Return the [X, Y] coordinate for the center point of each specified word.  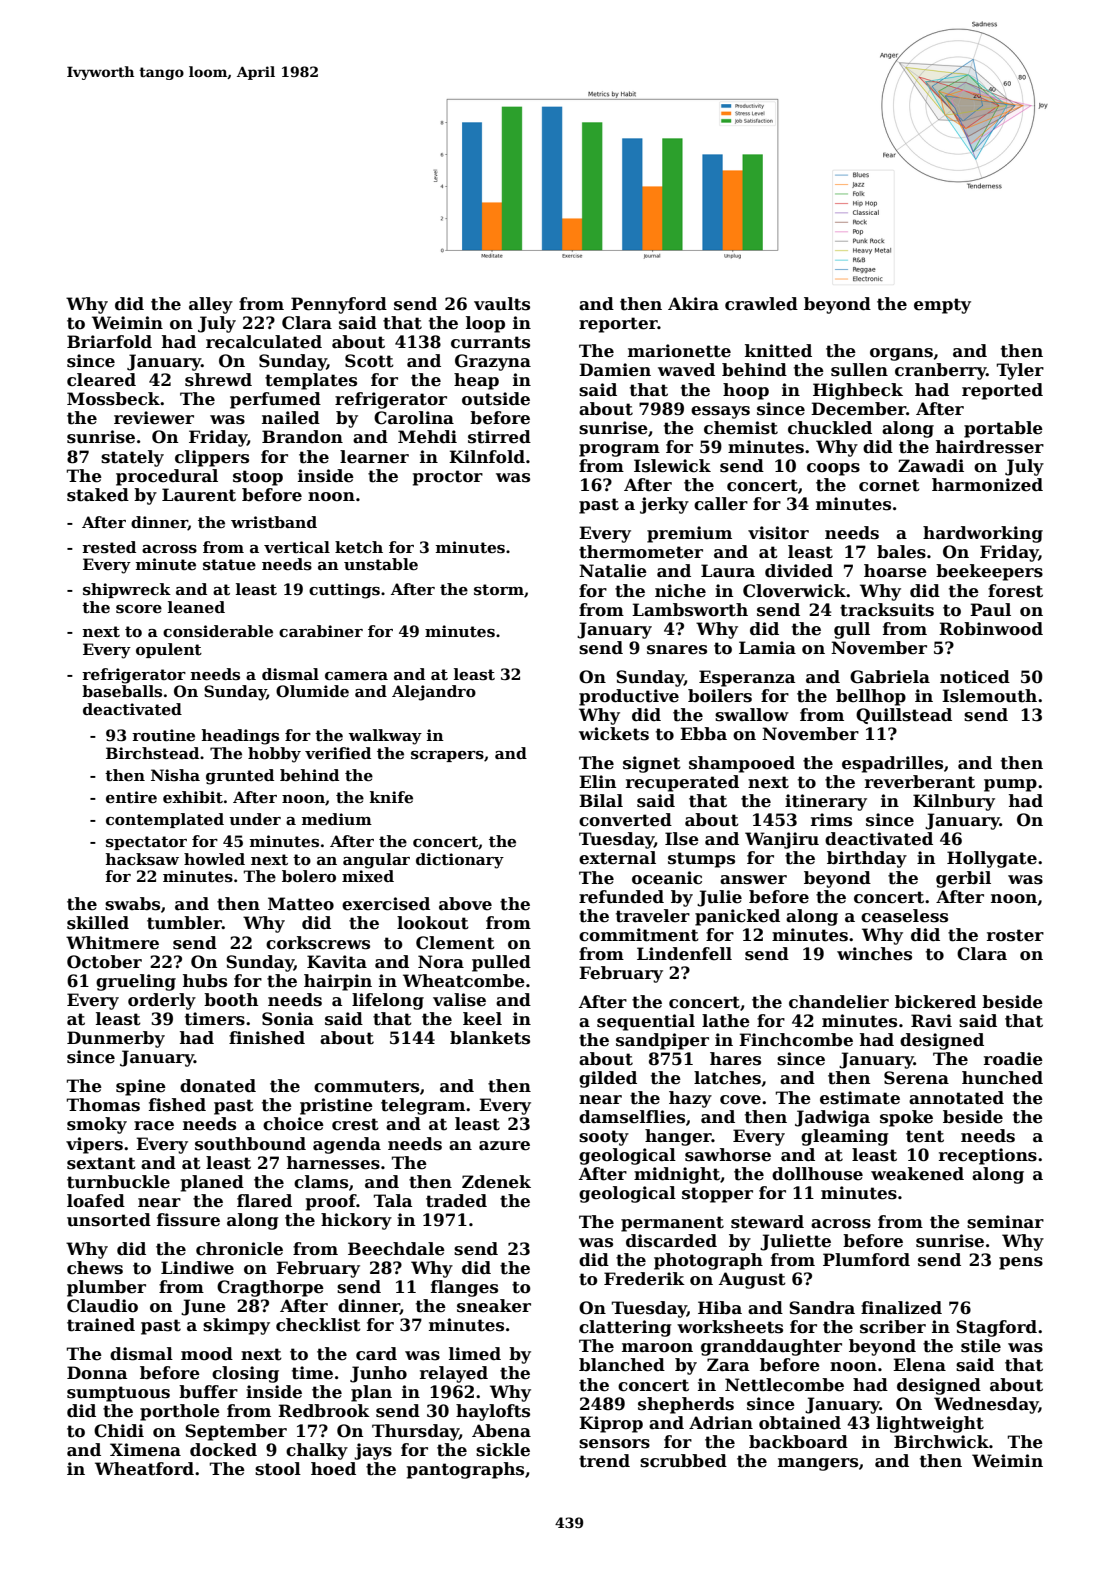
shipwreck [127, 590]
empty [942, 306]
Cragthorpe [270, 1288]
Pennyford [339, 305]
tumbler [184, 923]
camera [356, 676]
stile [981, 1346]
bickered [935, 1002]
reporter [618, 325]
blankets [490, 1038]
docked [223, 1450]
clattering [625, 1328]
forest [1015, 591]
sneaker [494, 1306]
